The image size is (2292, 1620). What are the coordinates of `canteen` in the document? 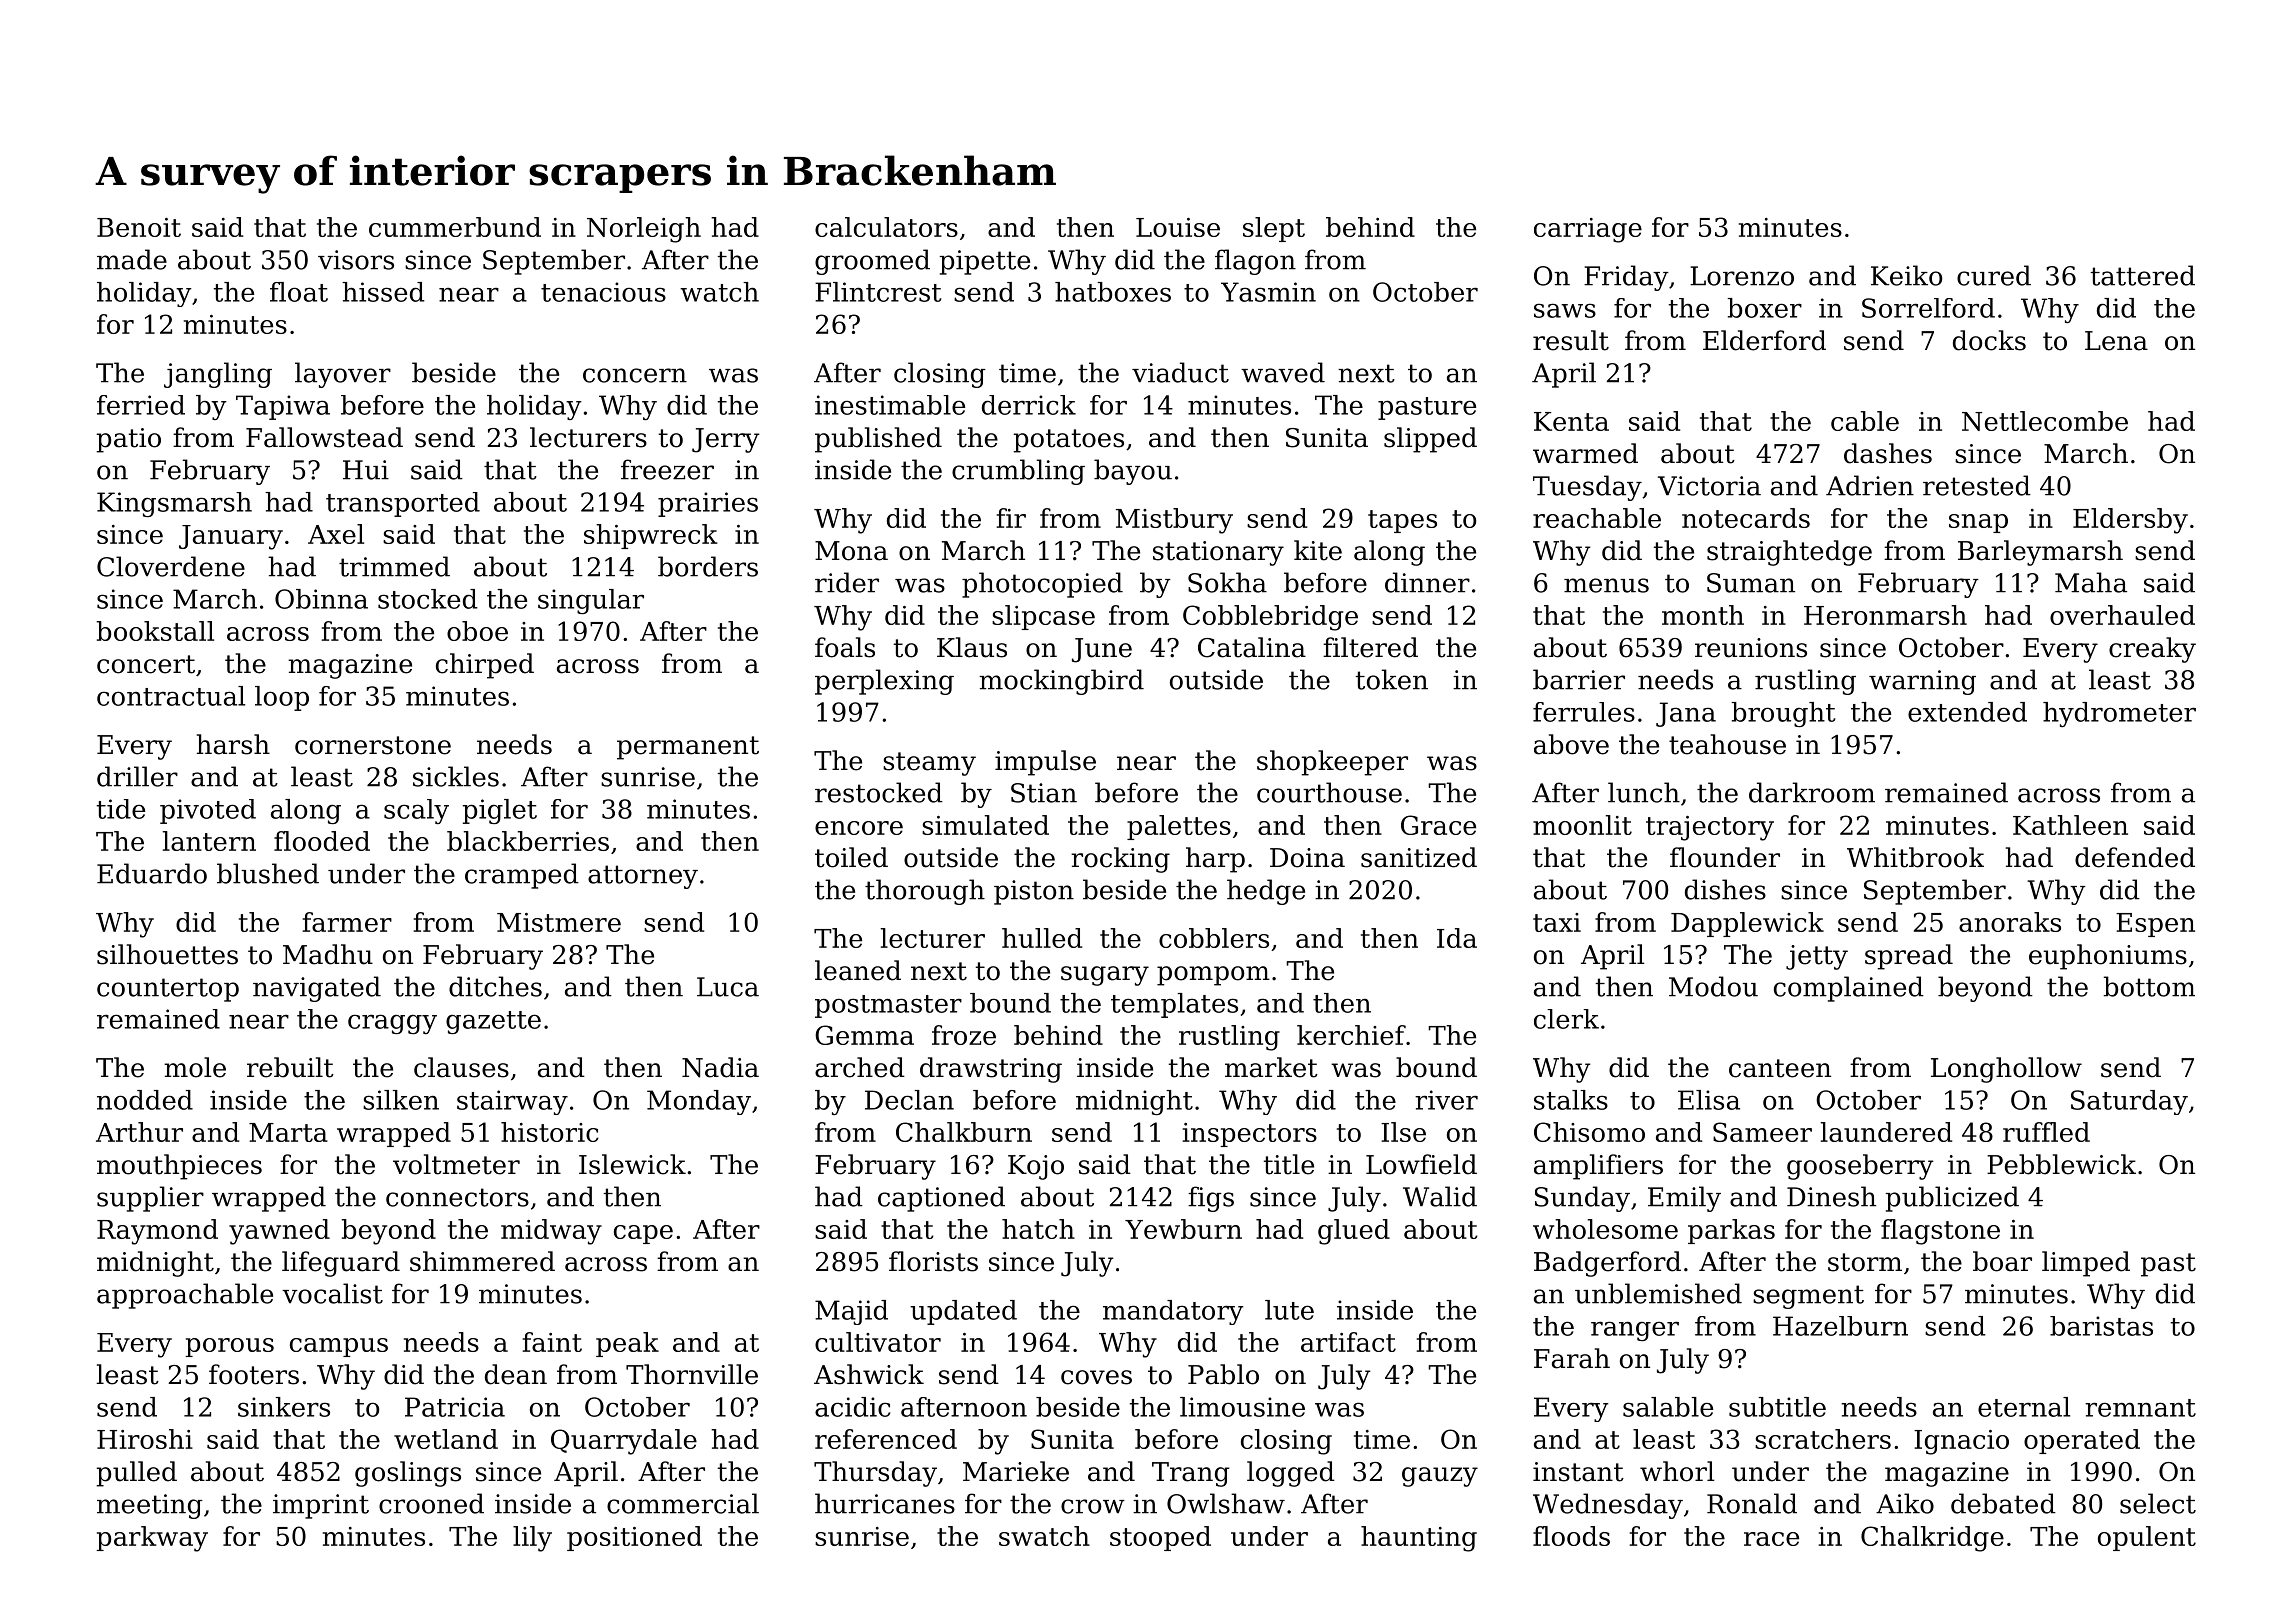 It's located at (1780, 1068).
